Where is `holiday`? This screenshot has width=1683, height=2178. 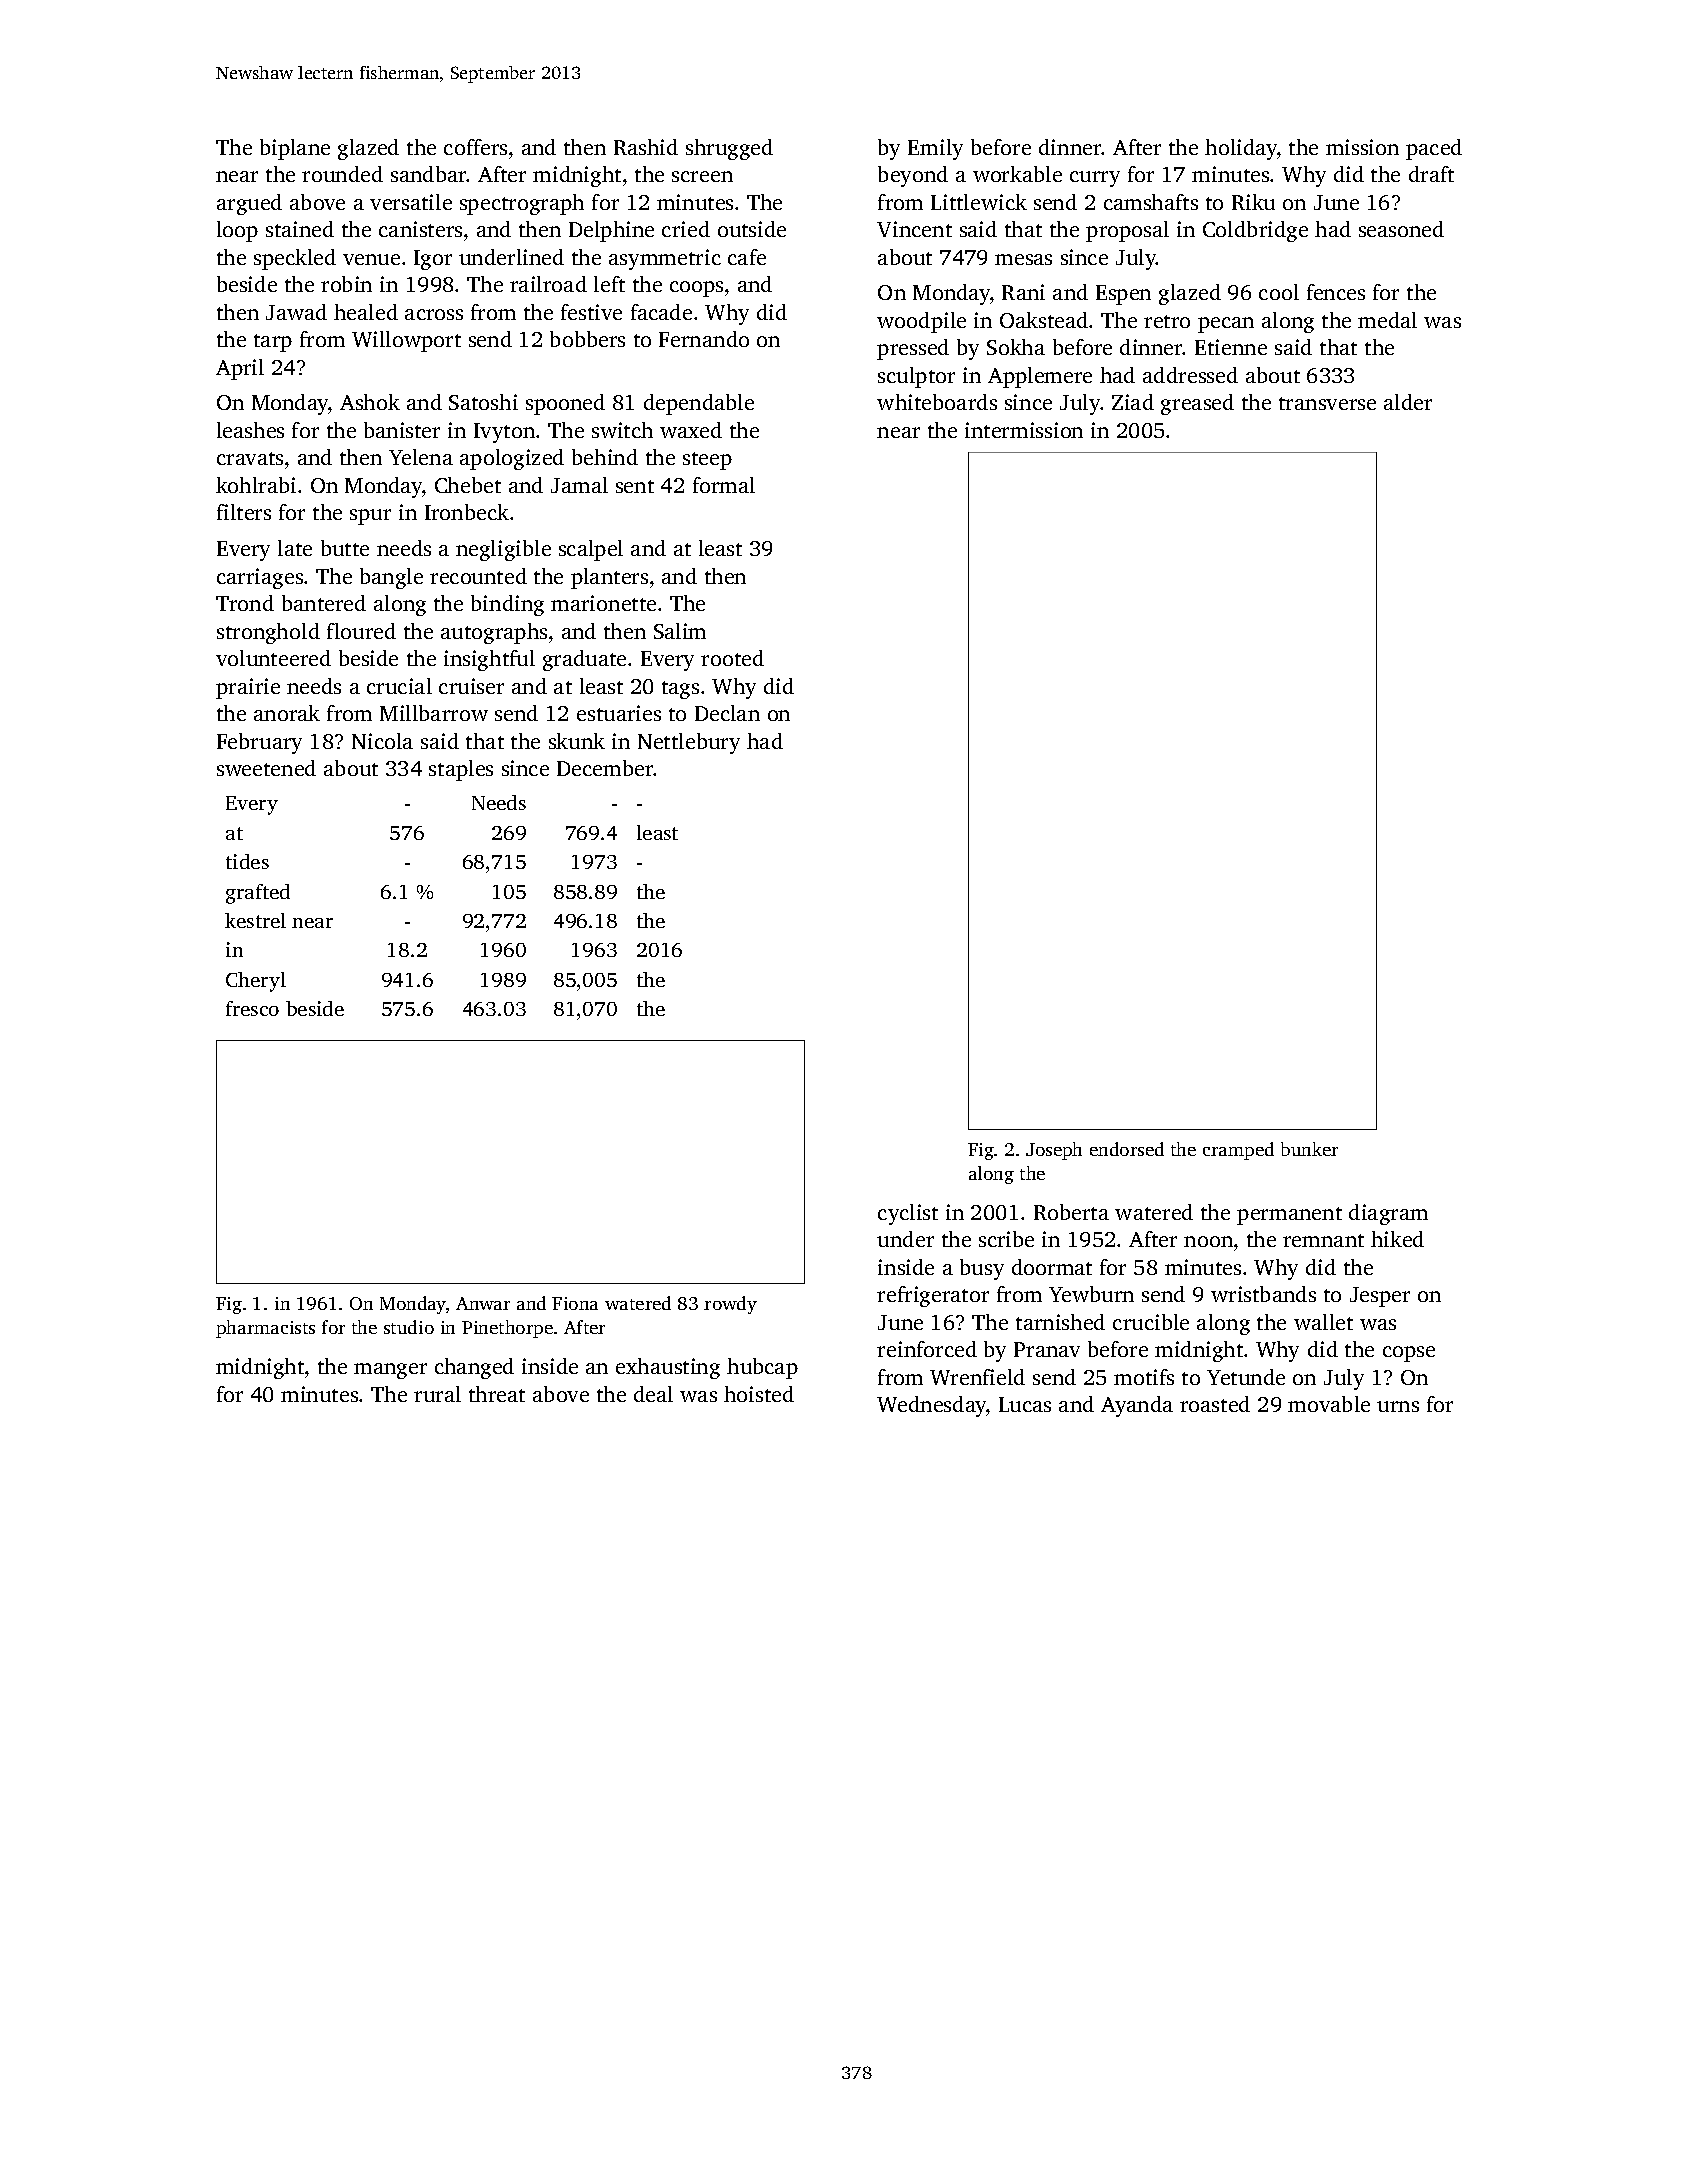 holiday is located at coordinates (1241, 149).
